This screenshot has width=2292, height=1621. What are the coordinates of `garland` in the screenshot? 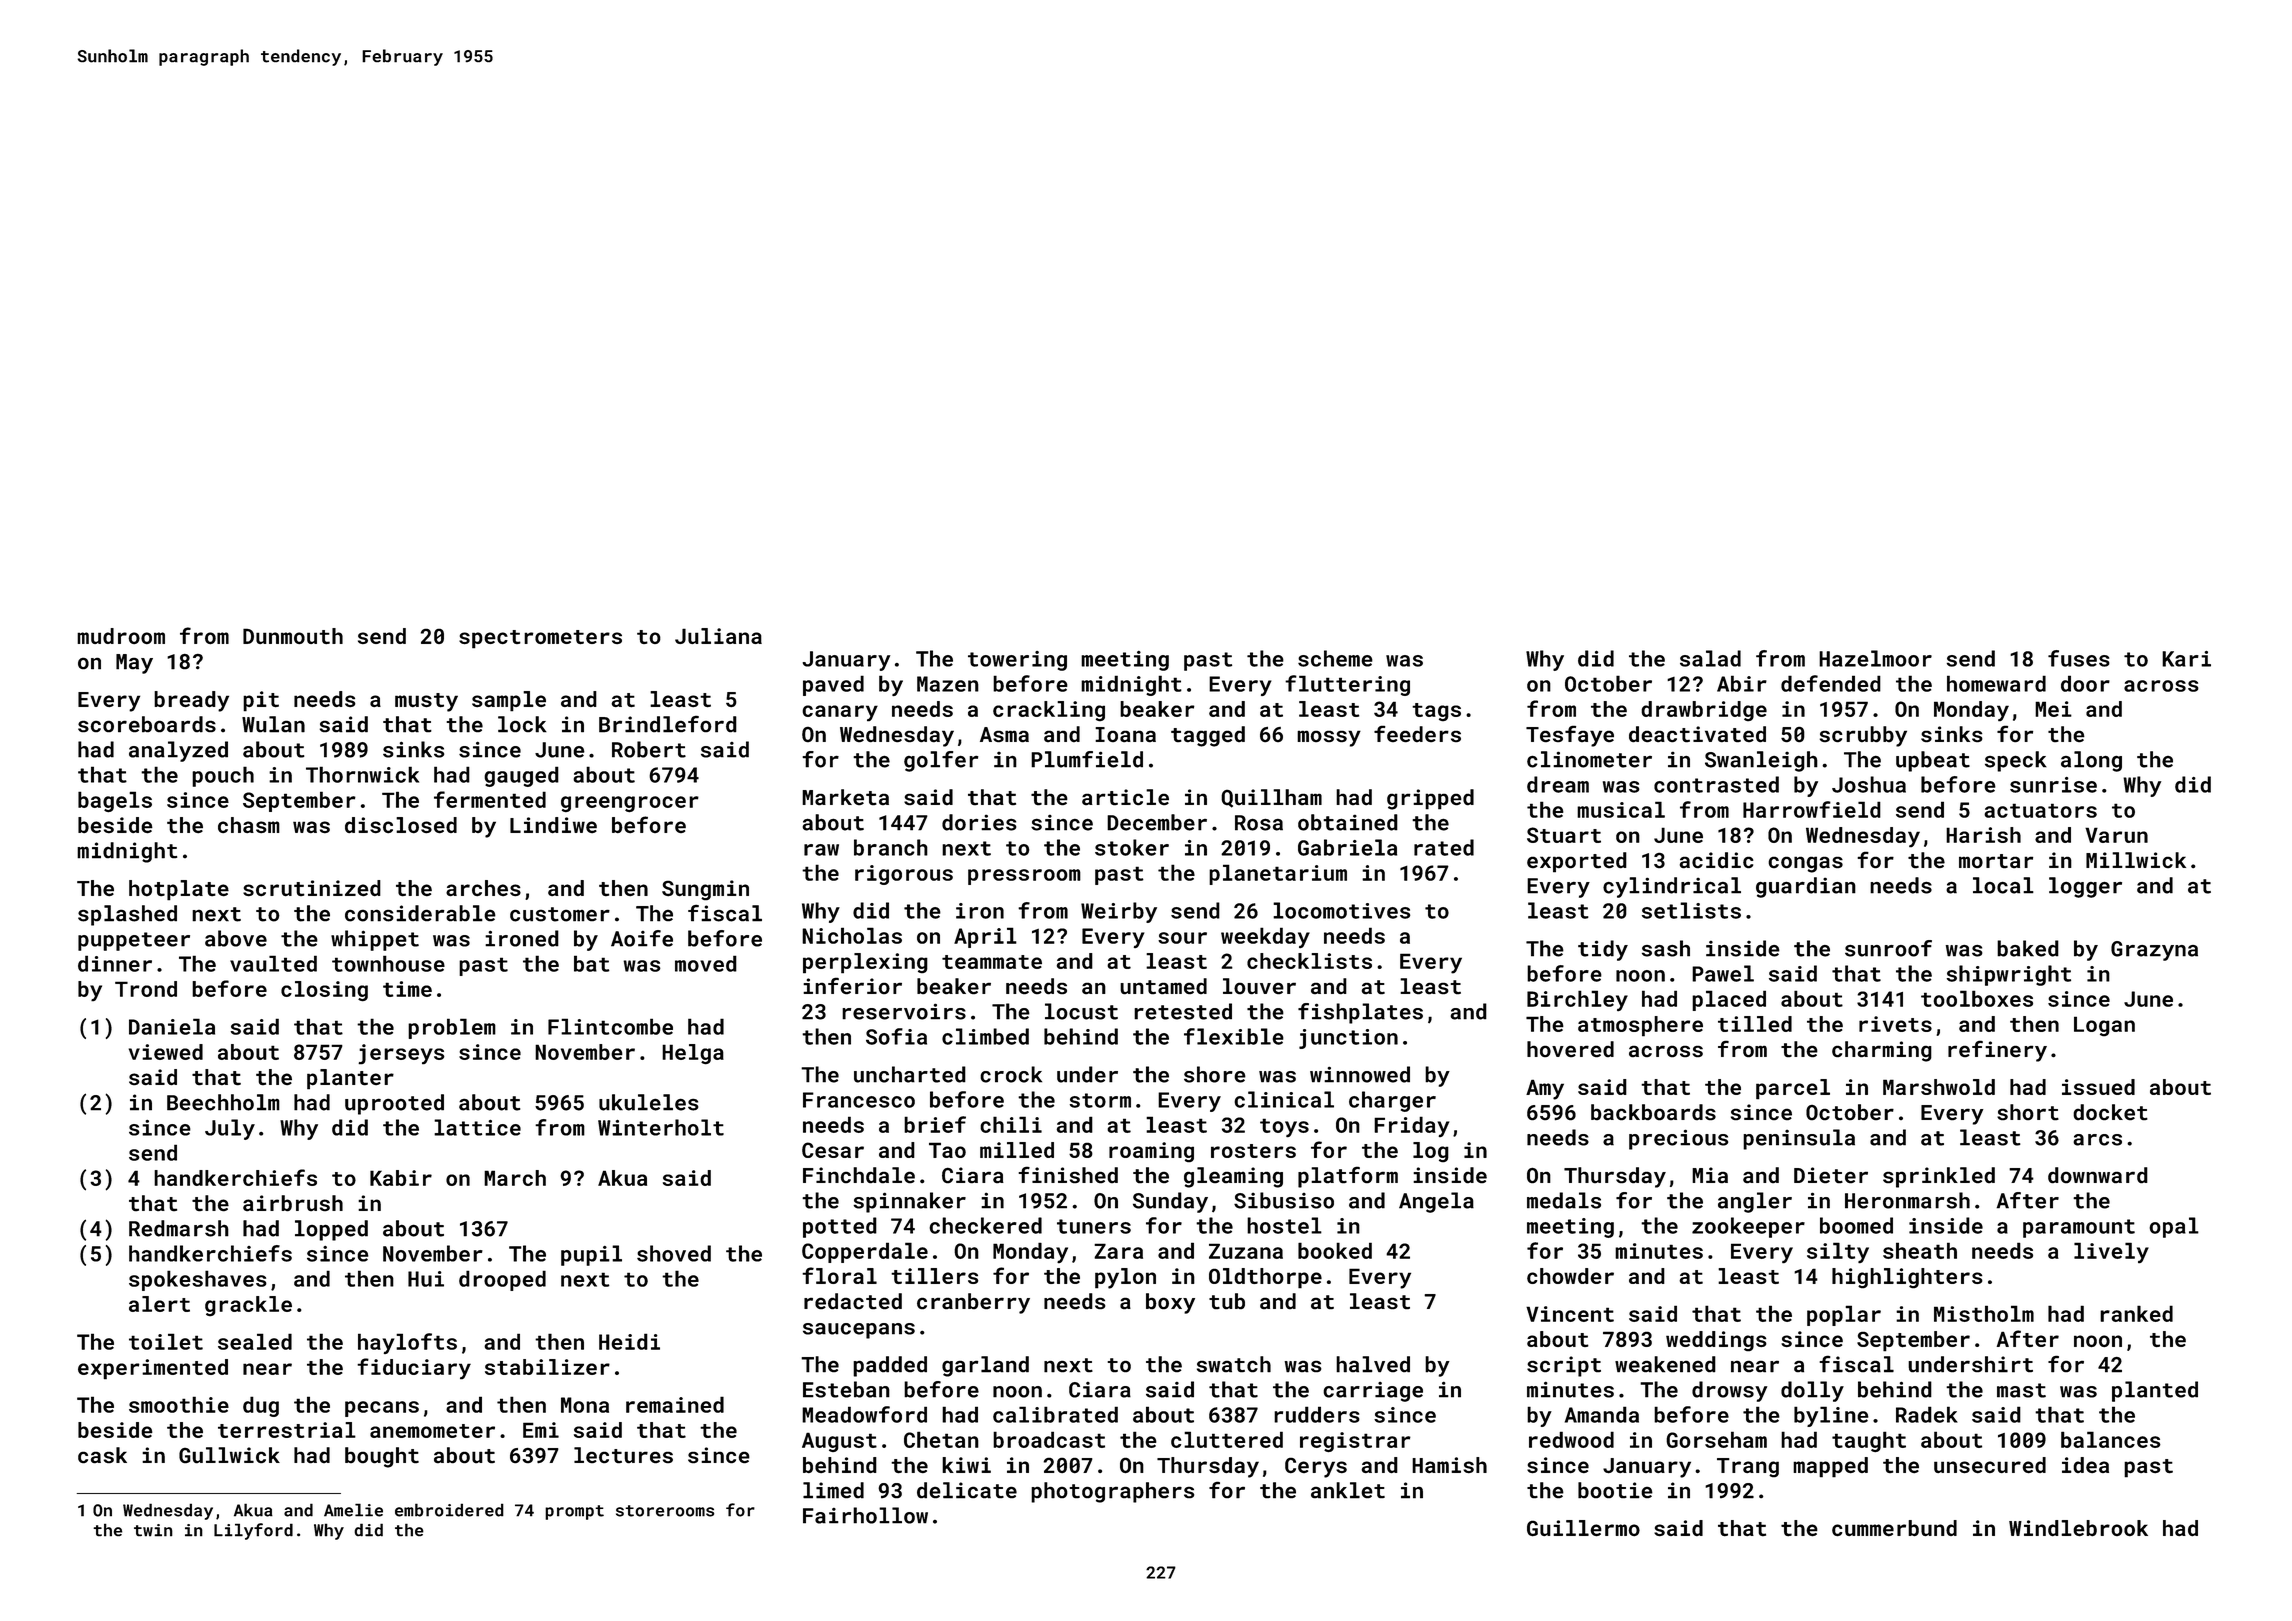 It's located at (985, 1366).
